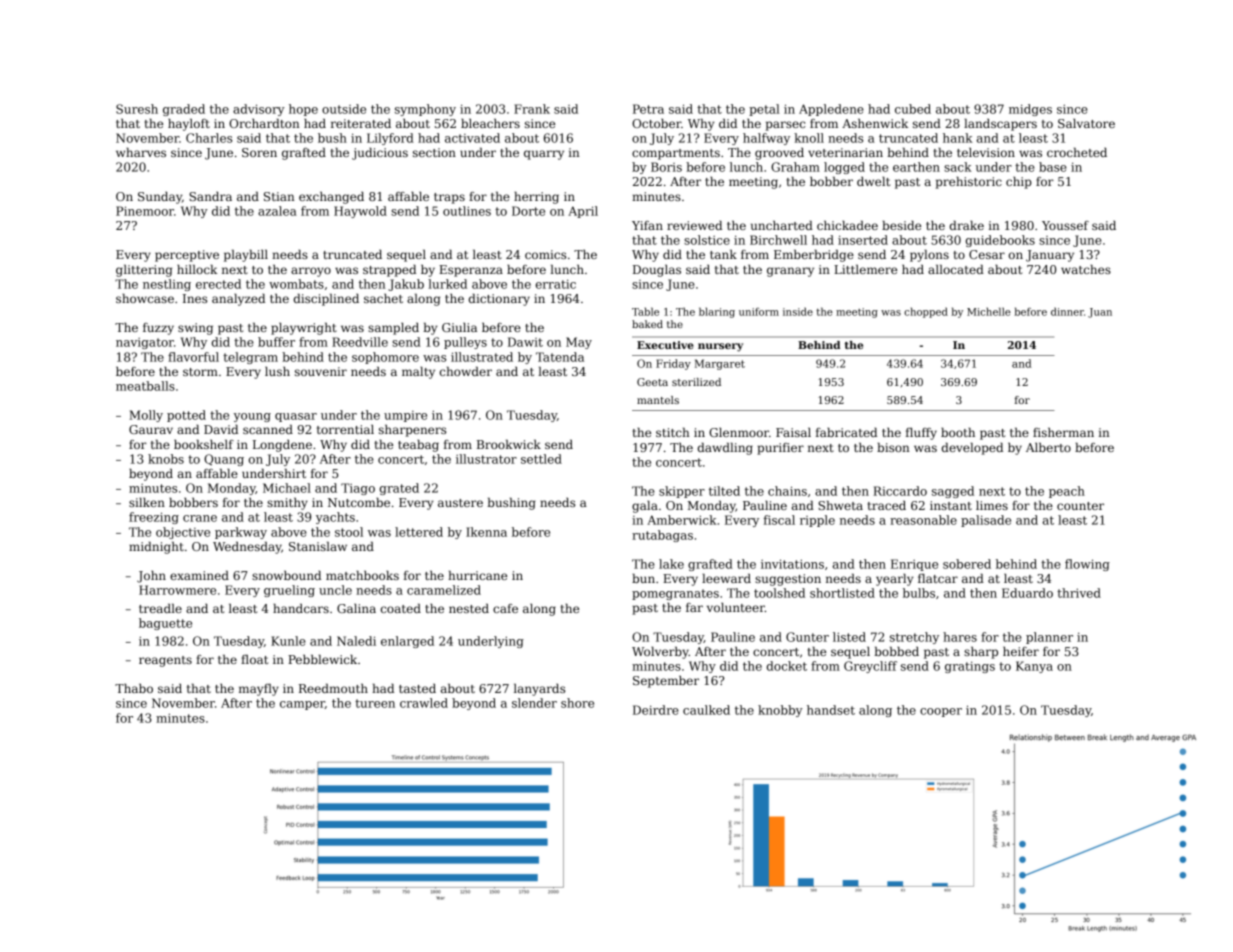 The width and height of the screenshot is (1233, 952). What do you see at coordinates (1067, 312) in the screenshot?
I see `dinner` at bounding box center [1067, 312].
